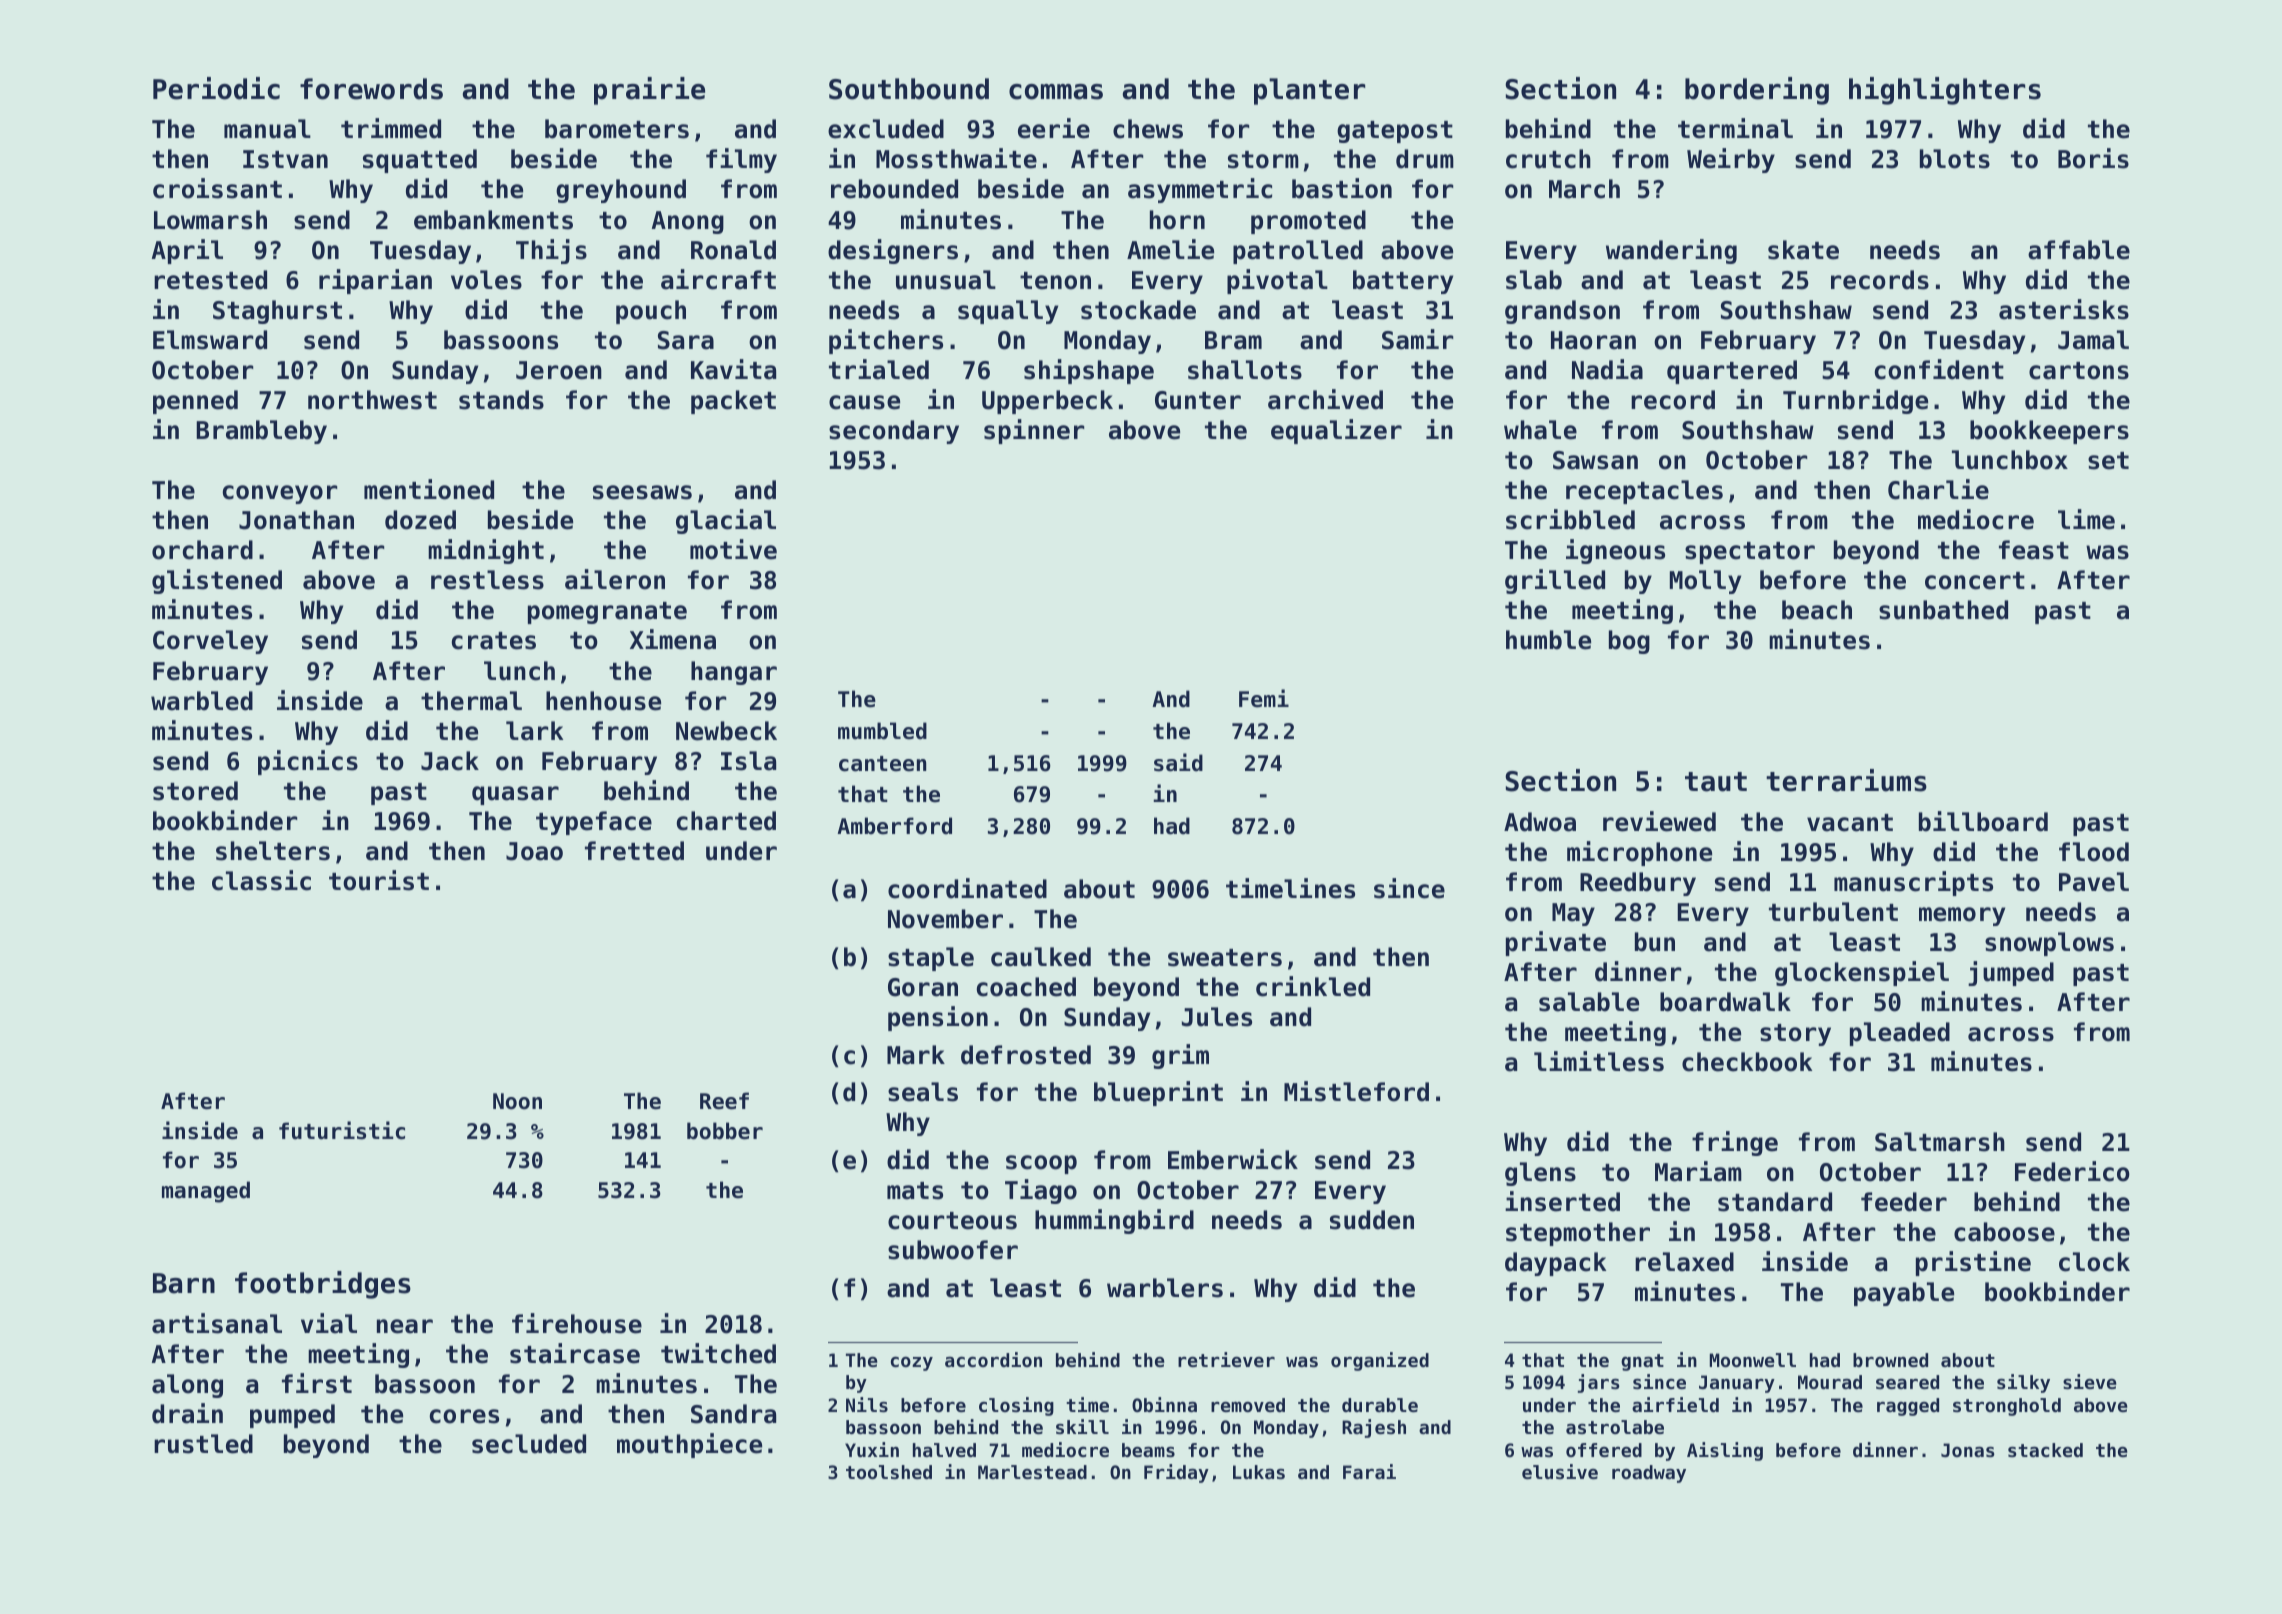  Describe the element at coordinates (371, 89) in the screenshot. I see `forewords` at that location.
